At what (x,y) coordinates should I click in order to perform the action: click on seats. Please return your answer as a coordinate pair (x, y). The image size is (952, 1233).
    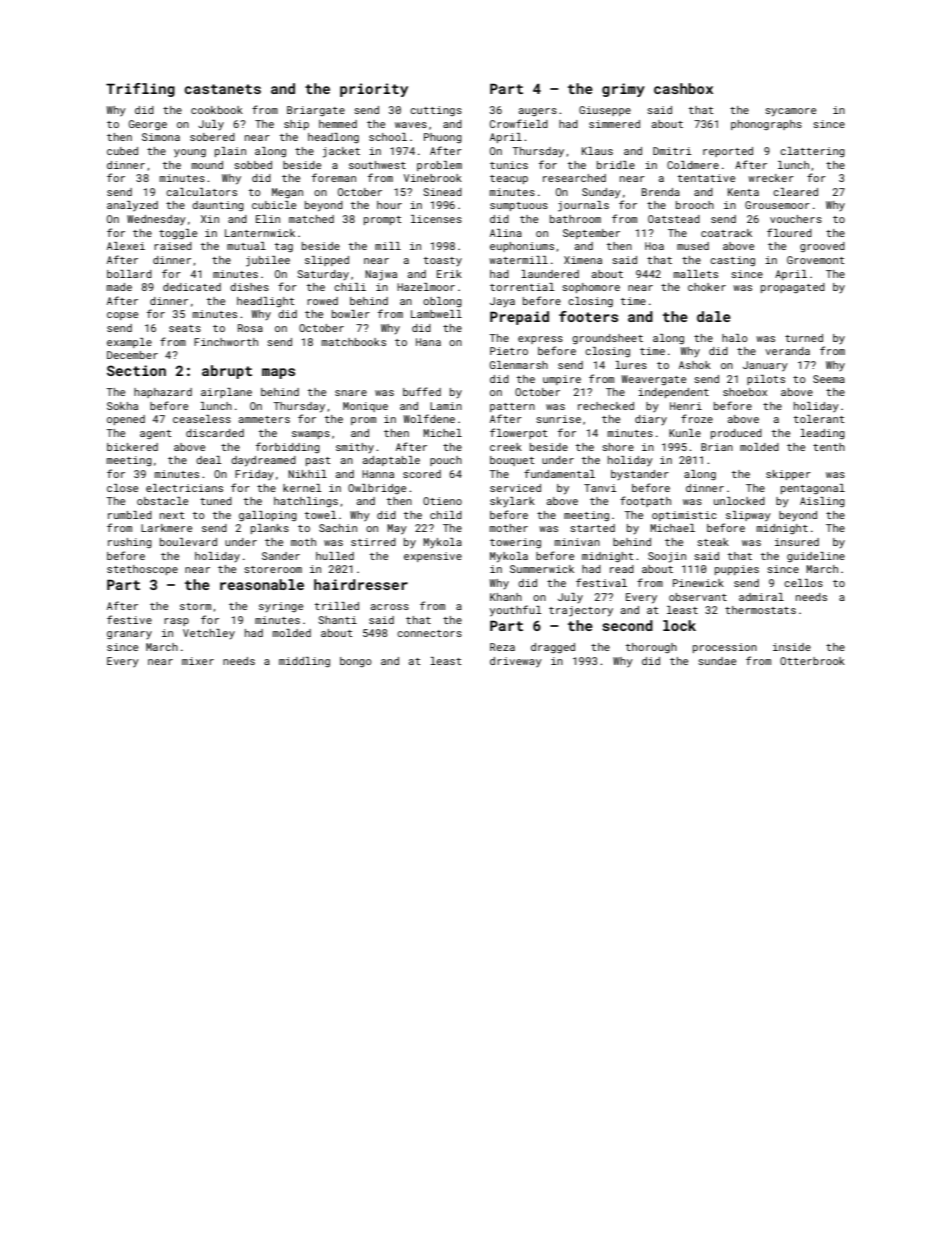
    Looking at the image, I should click on (185, 328).
